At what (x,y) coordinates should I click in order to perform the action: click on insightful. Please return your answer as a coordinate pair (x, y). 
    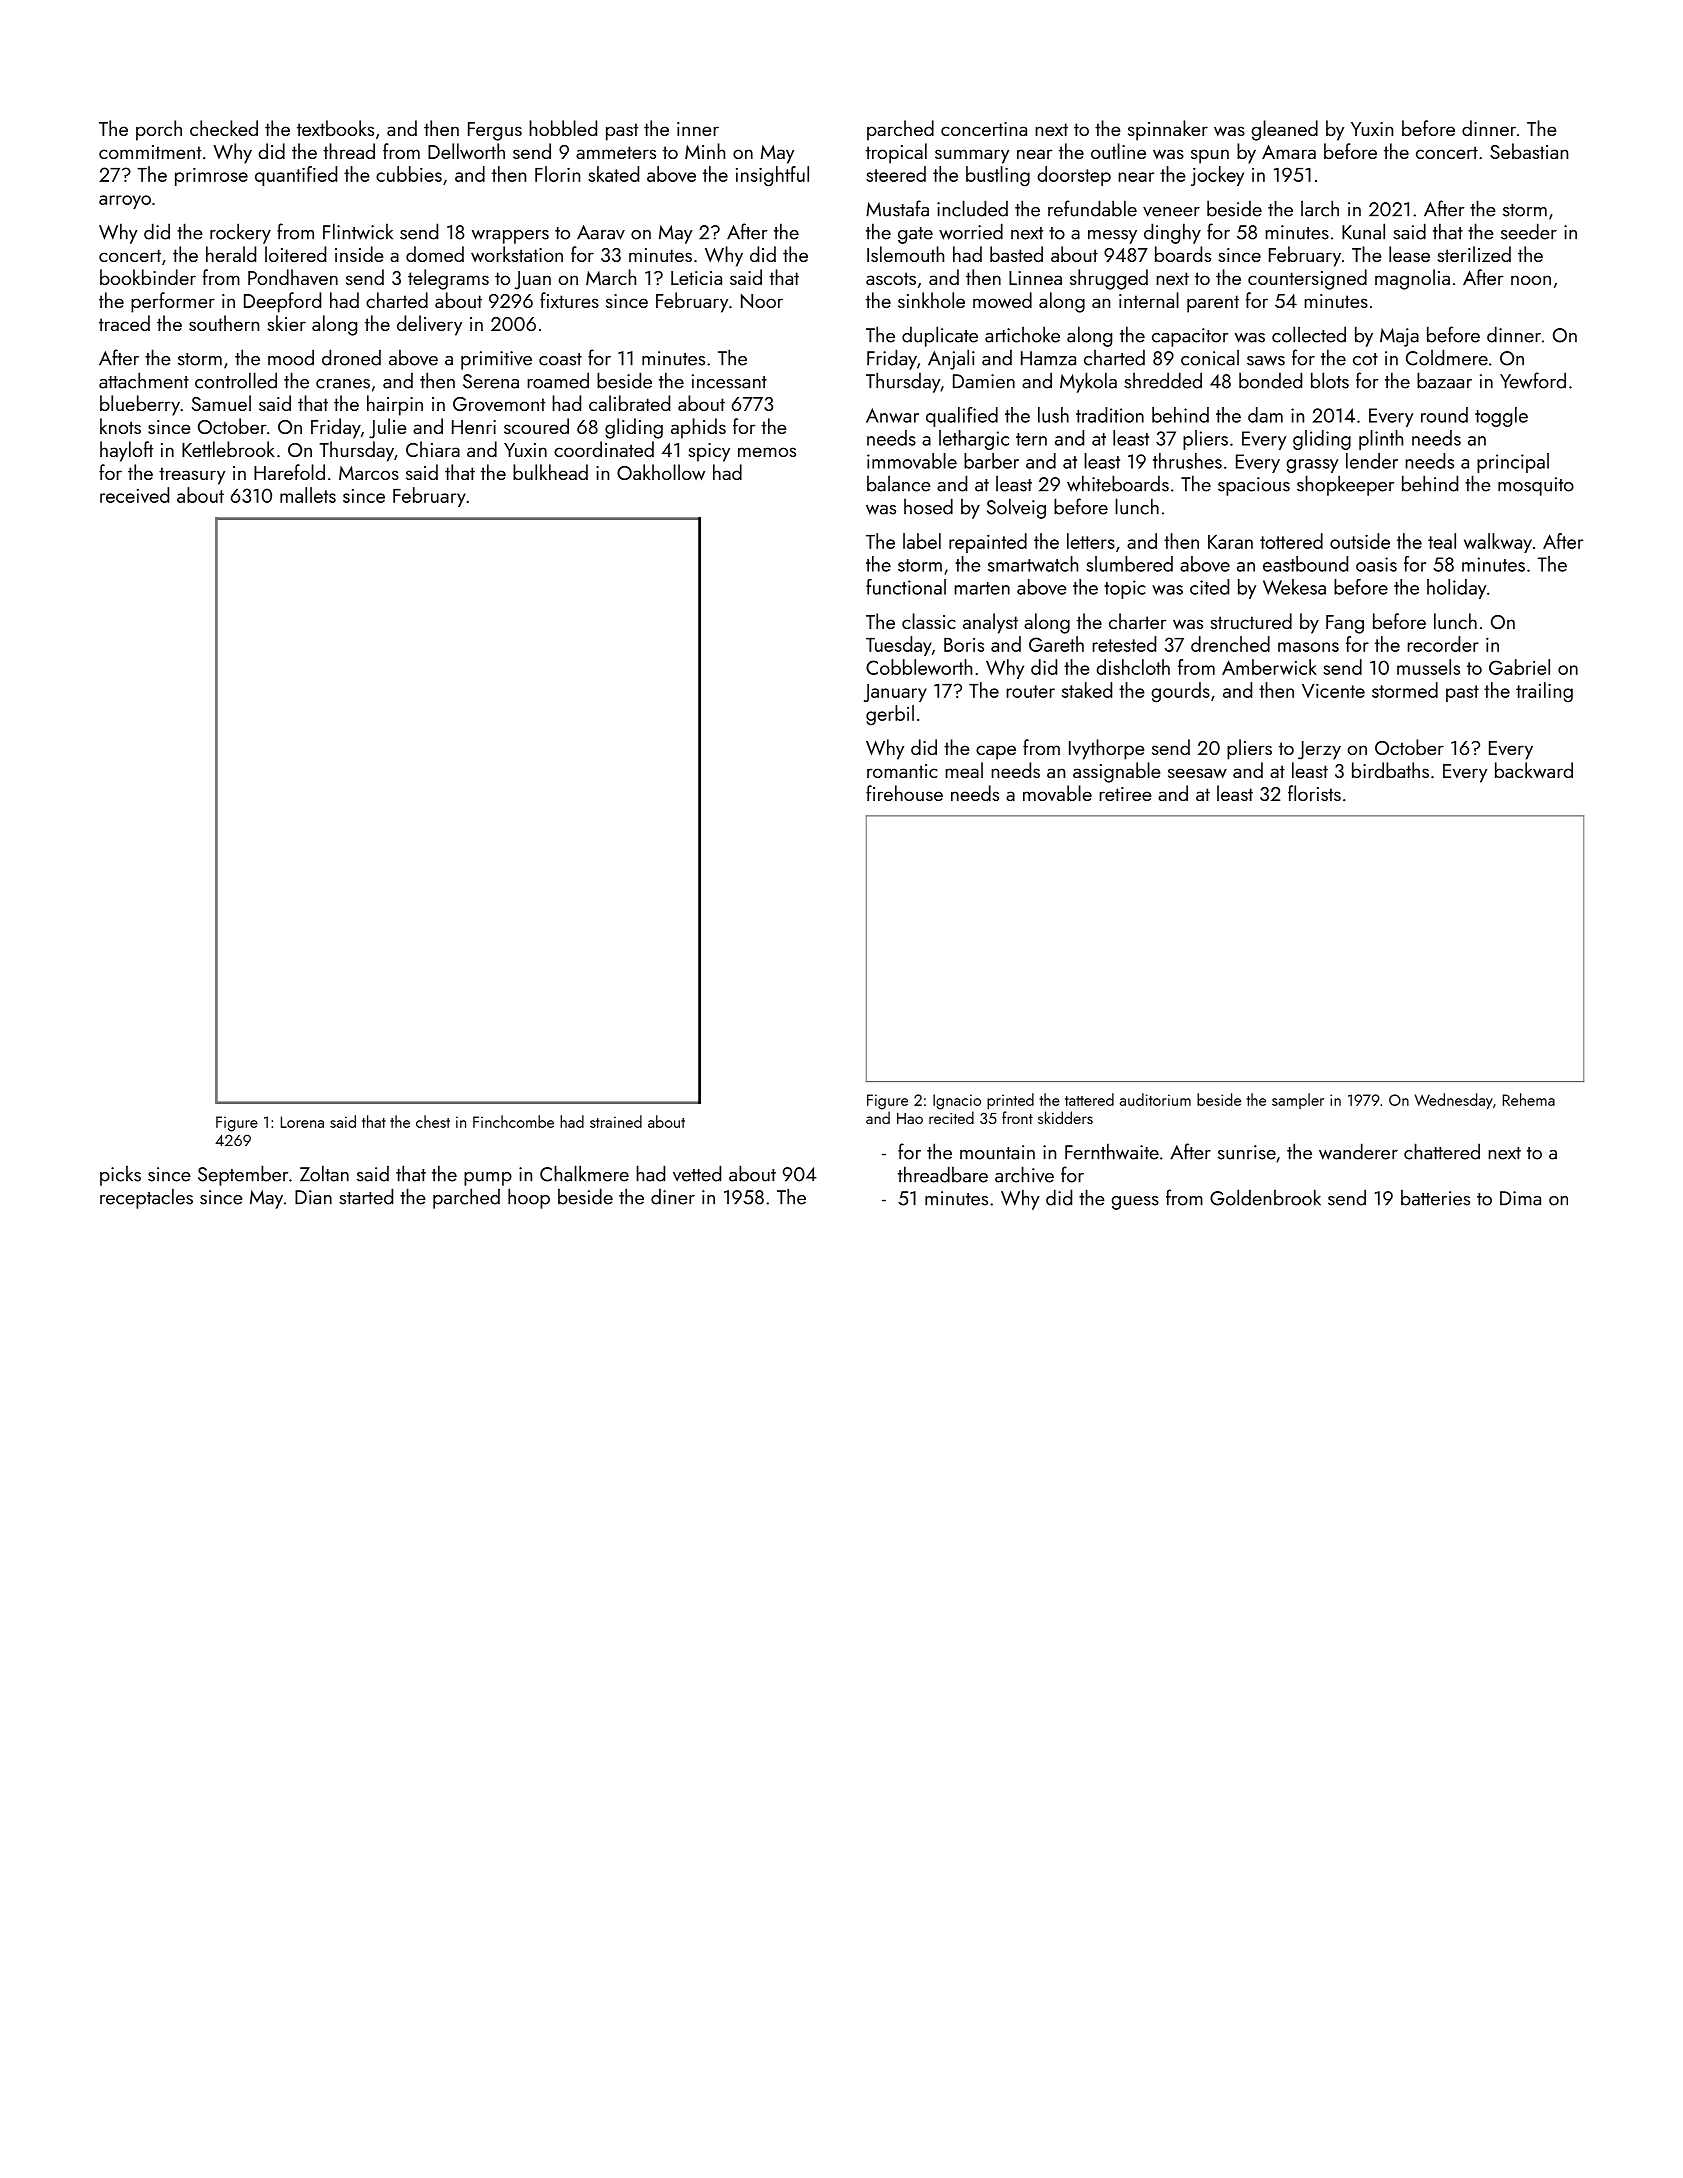
    Looking at the image, I should click on (772, 176).
